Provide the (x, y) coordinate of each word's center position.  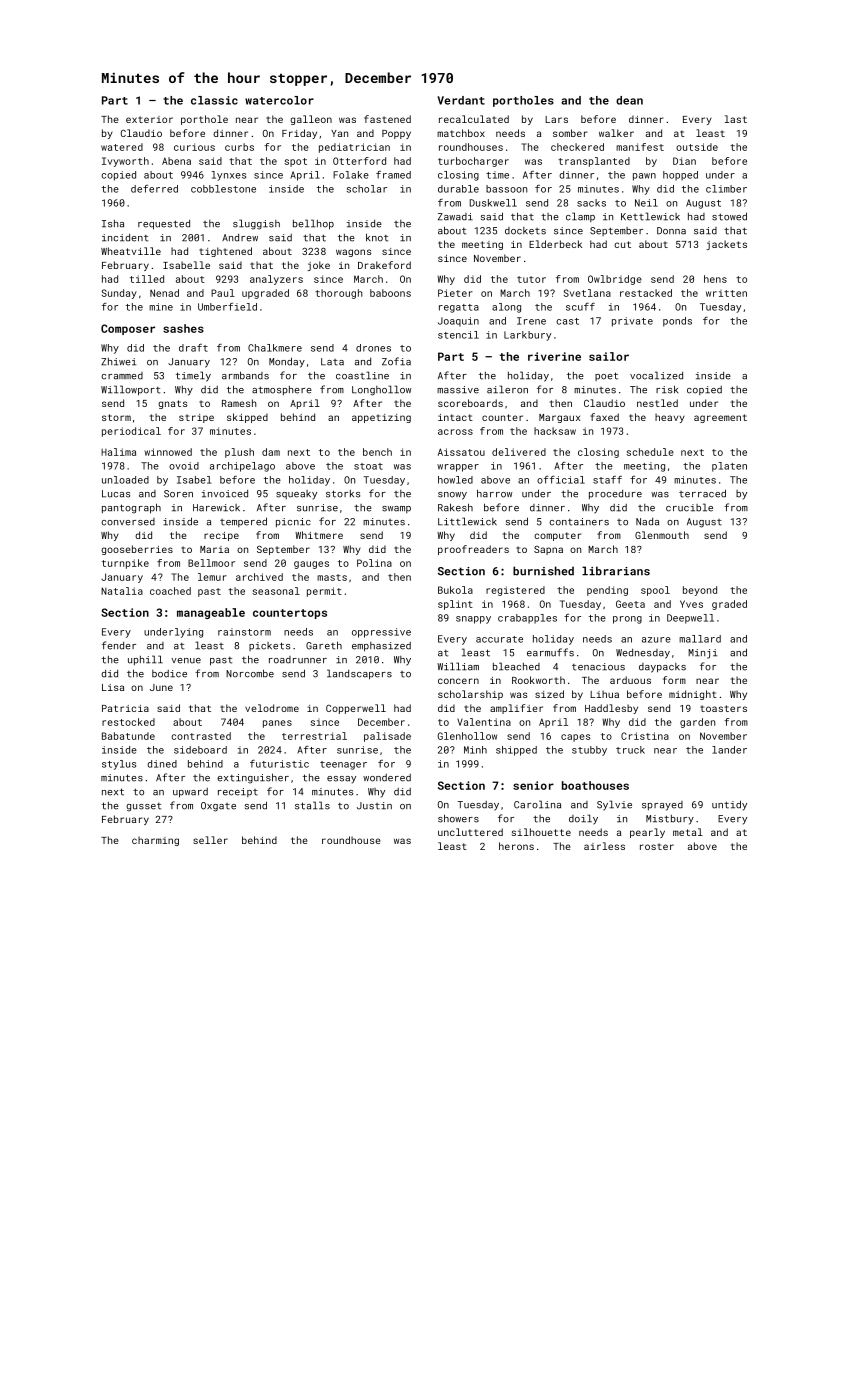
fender (119, 645)
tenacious (598, 667)
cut (622, 244)
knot (377, 237)
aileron (507, 389)
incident (125, 238)
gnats (173, 404)
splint (455, 605)
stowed (729, 216)
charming (155, 841)
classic (214, 100)
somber (570, 133)
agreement (720, 418)
